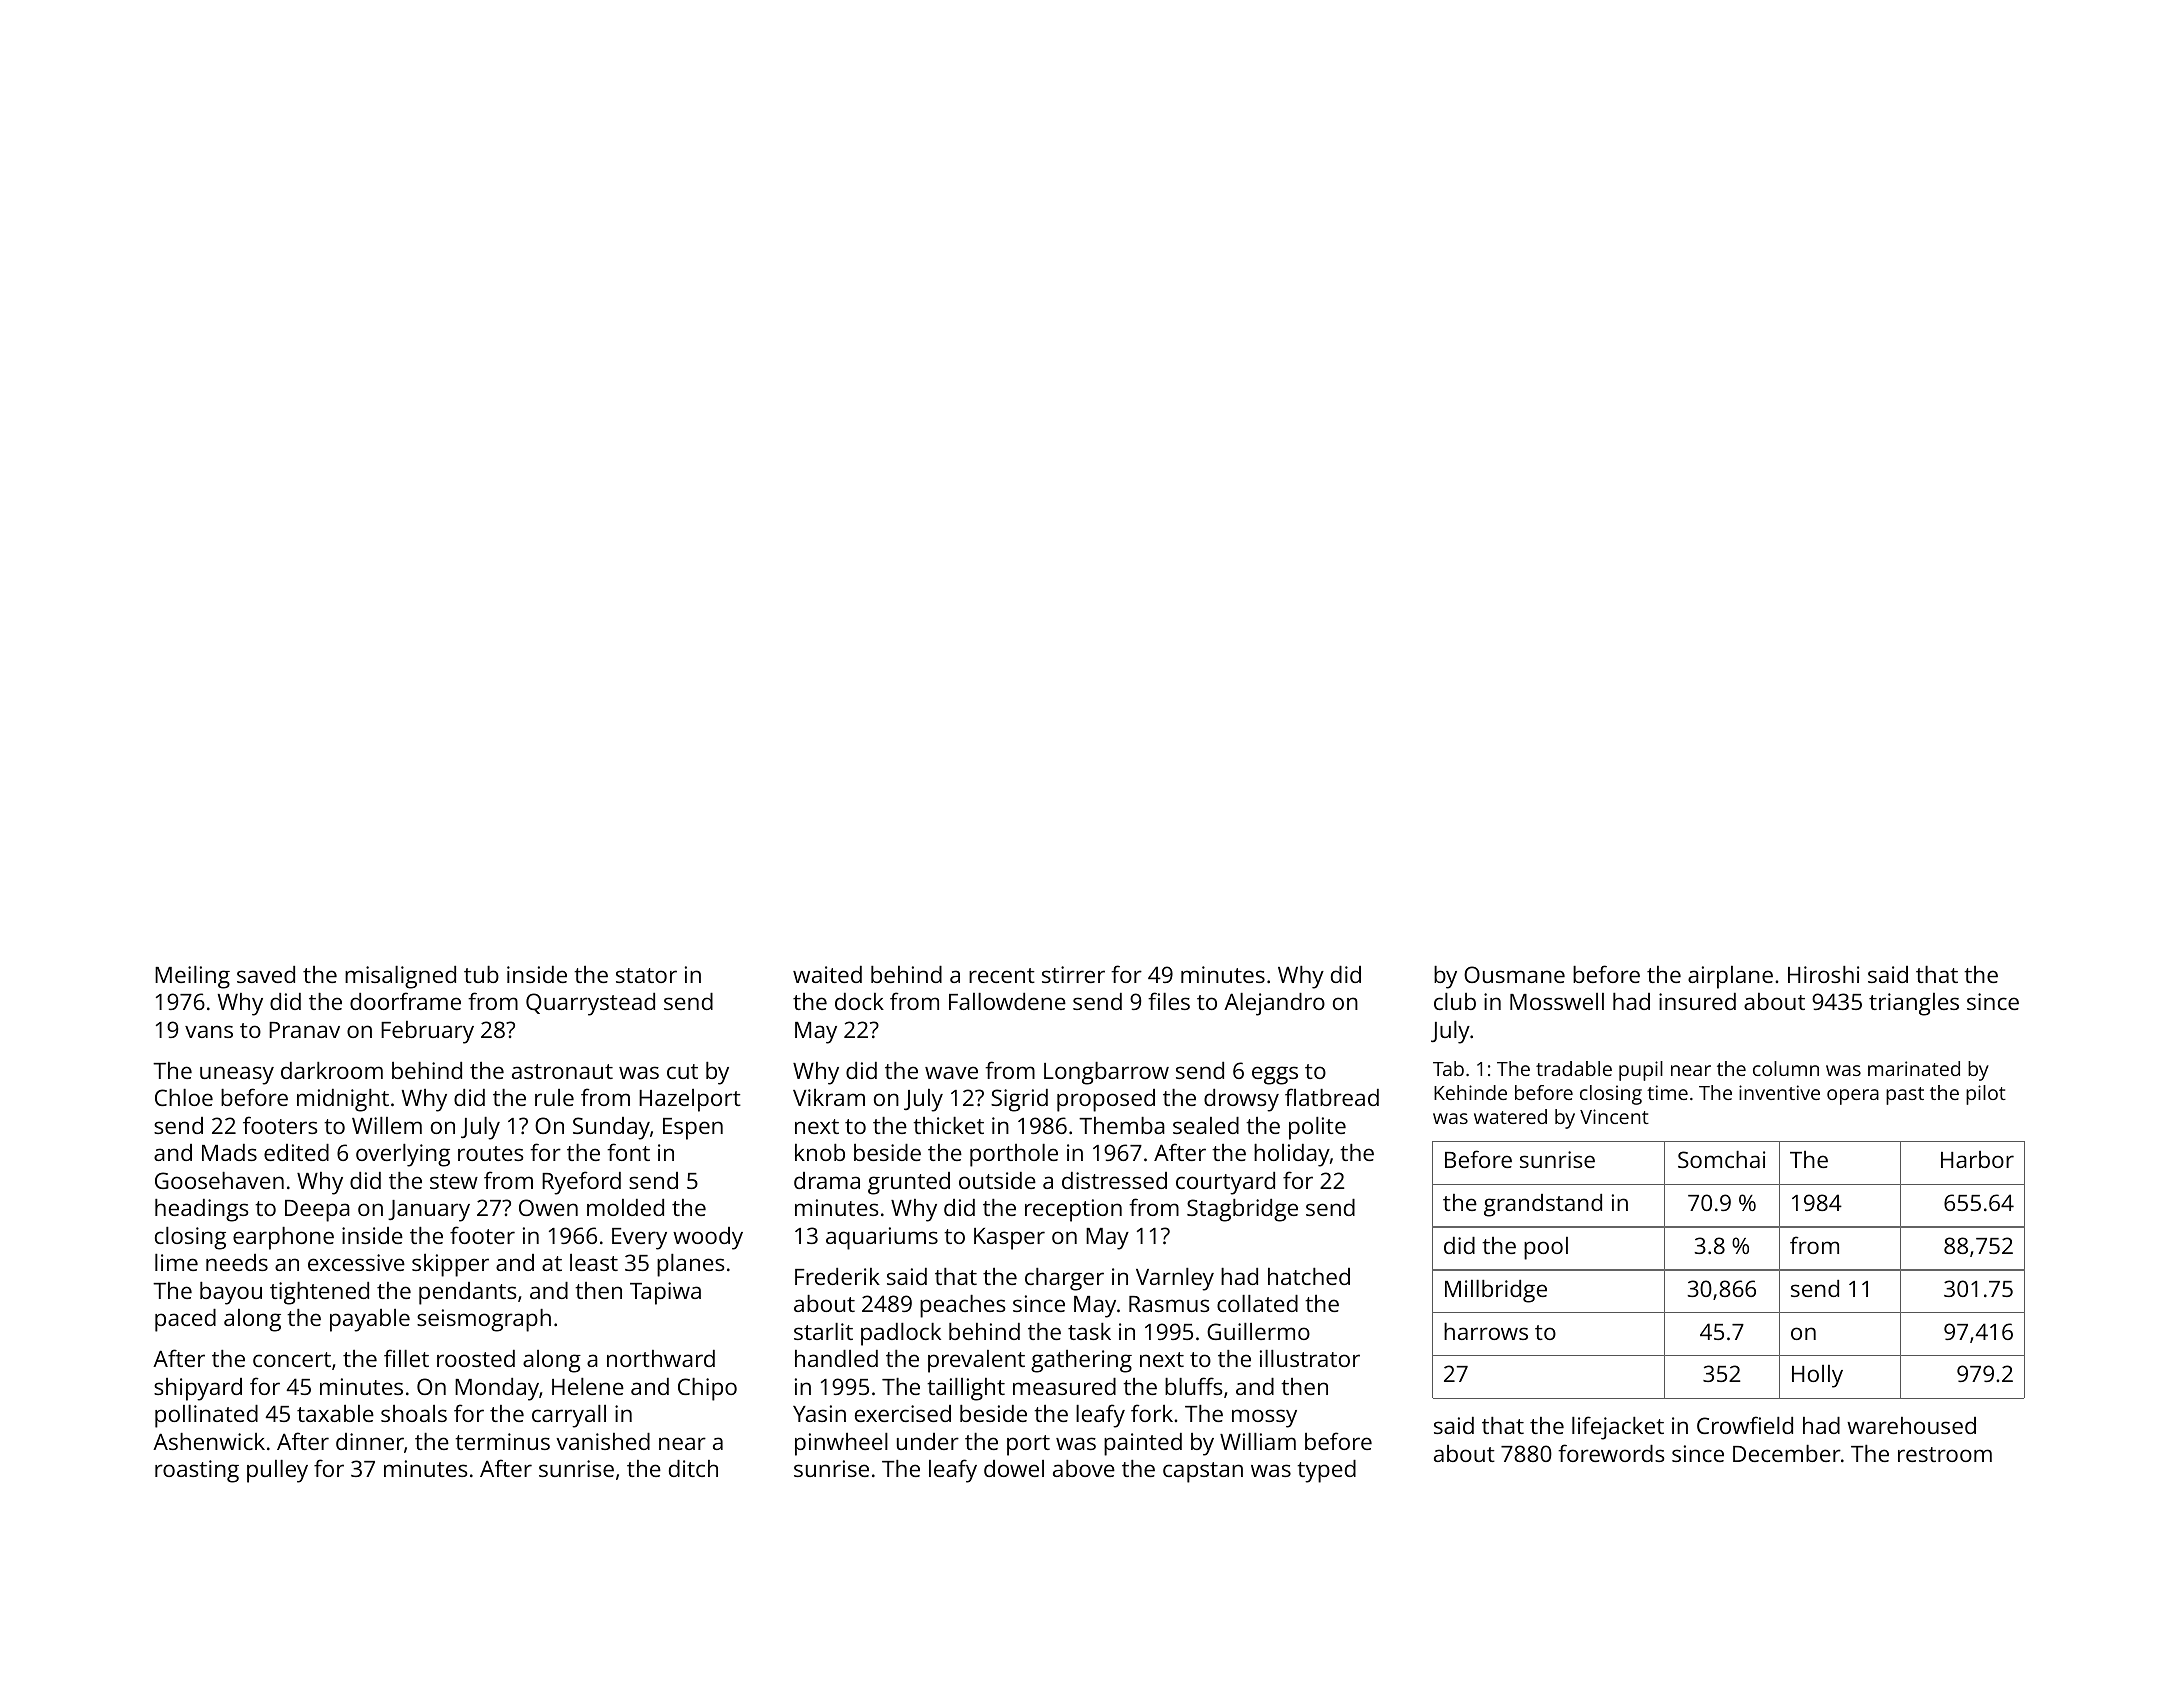 This screenshot has width=2178, height=1683. What do you see at coordinates (296, 1152) in the screenshot?
I see `edited` at bounding box center [296, 1152].
